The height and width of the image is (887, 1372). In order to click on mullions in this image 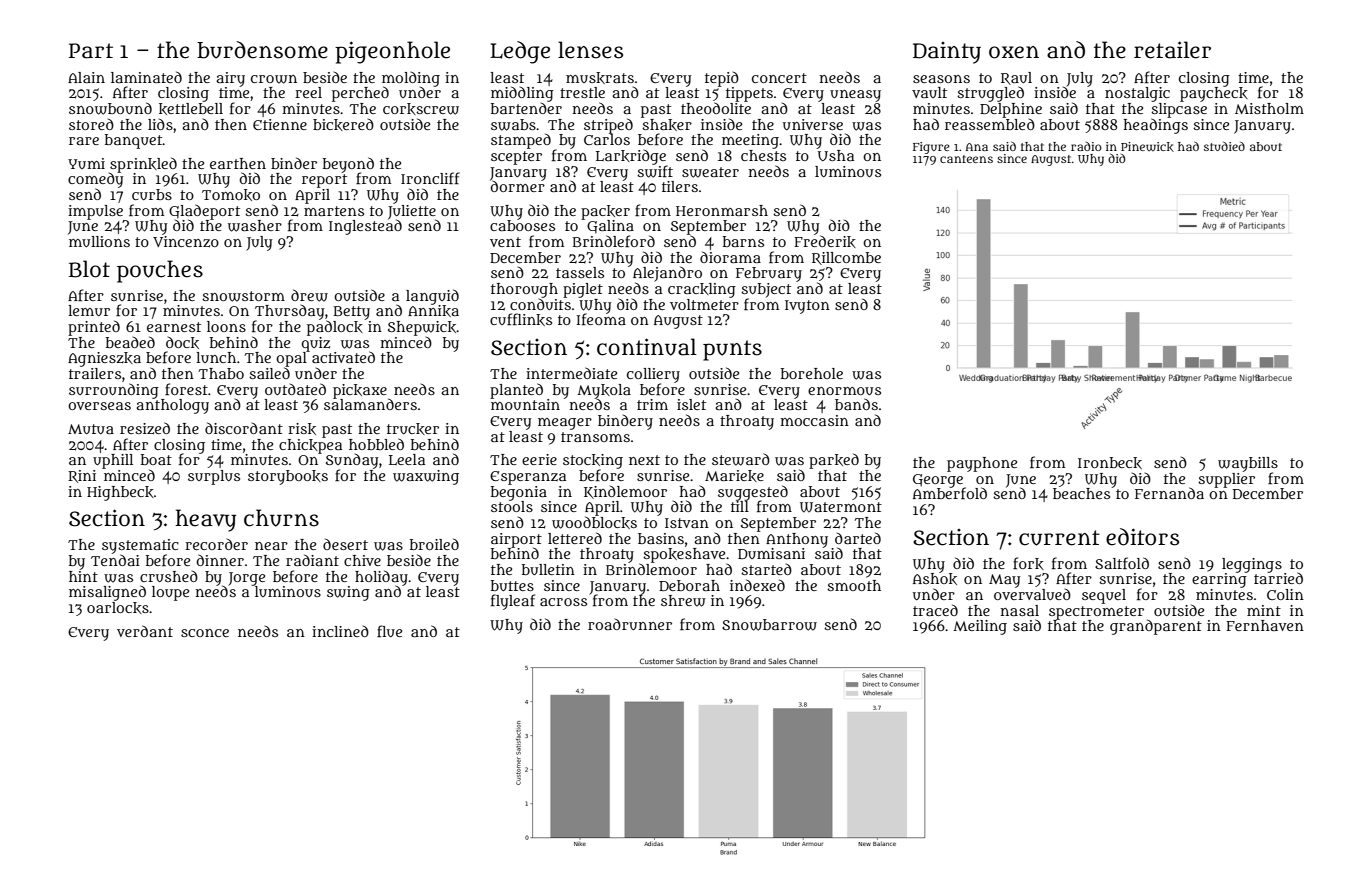, I will do `click(99, 241)`.
